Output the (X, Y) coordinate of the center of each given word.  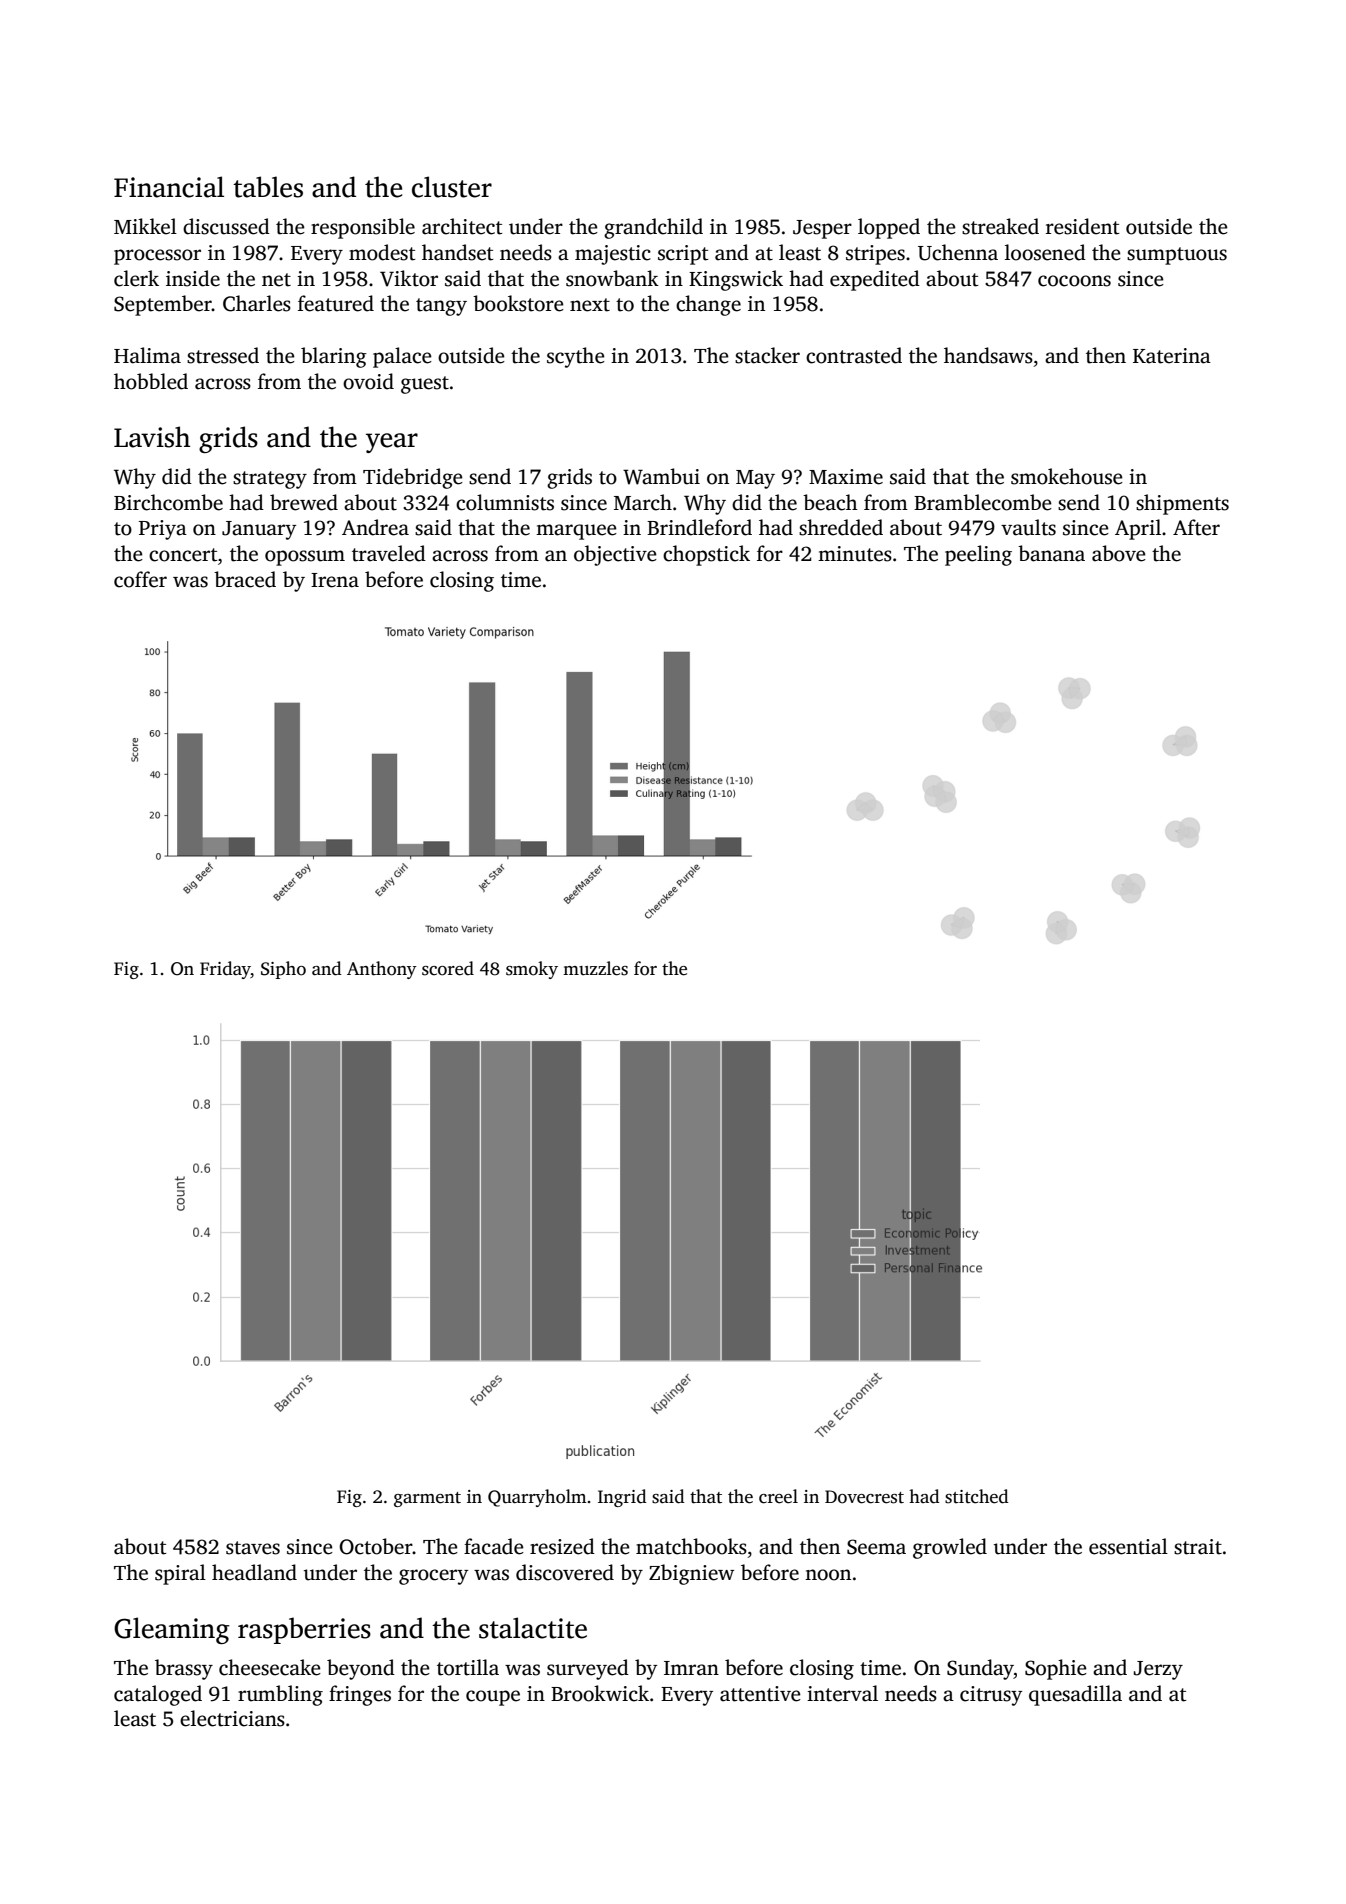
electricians (232, 1718)
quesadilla (1075, 1695)
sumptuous (1177, 256)
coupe (493, 1698)
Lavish (152, 437)
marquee (576, 532)
